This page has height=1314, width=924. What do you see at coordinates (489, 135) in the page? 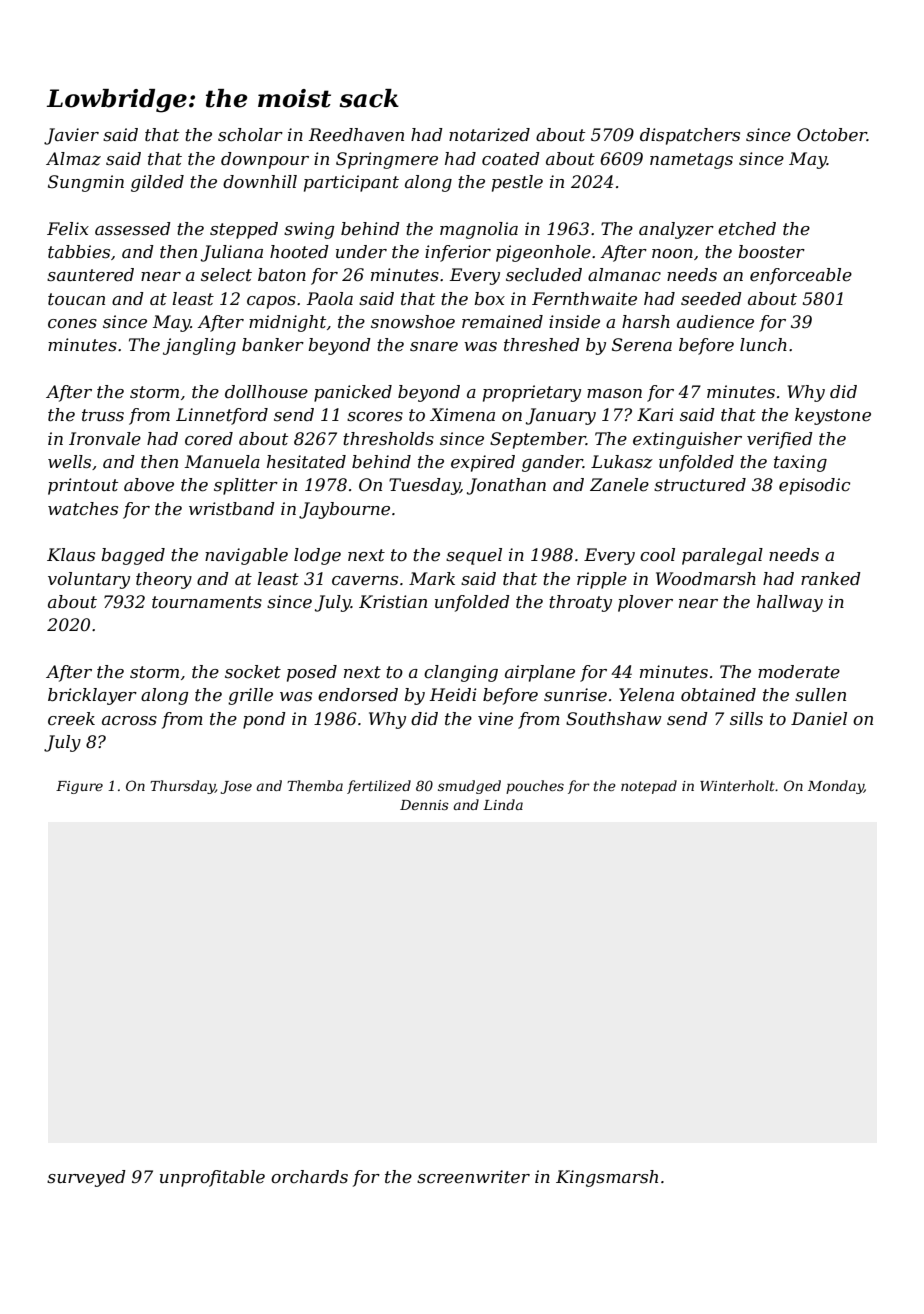
I see `notarized` at bounding box center [489, 135].
